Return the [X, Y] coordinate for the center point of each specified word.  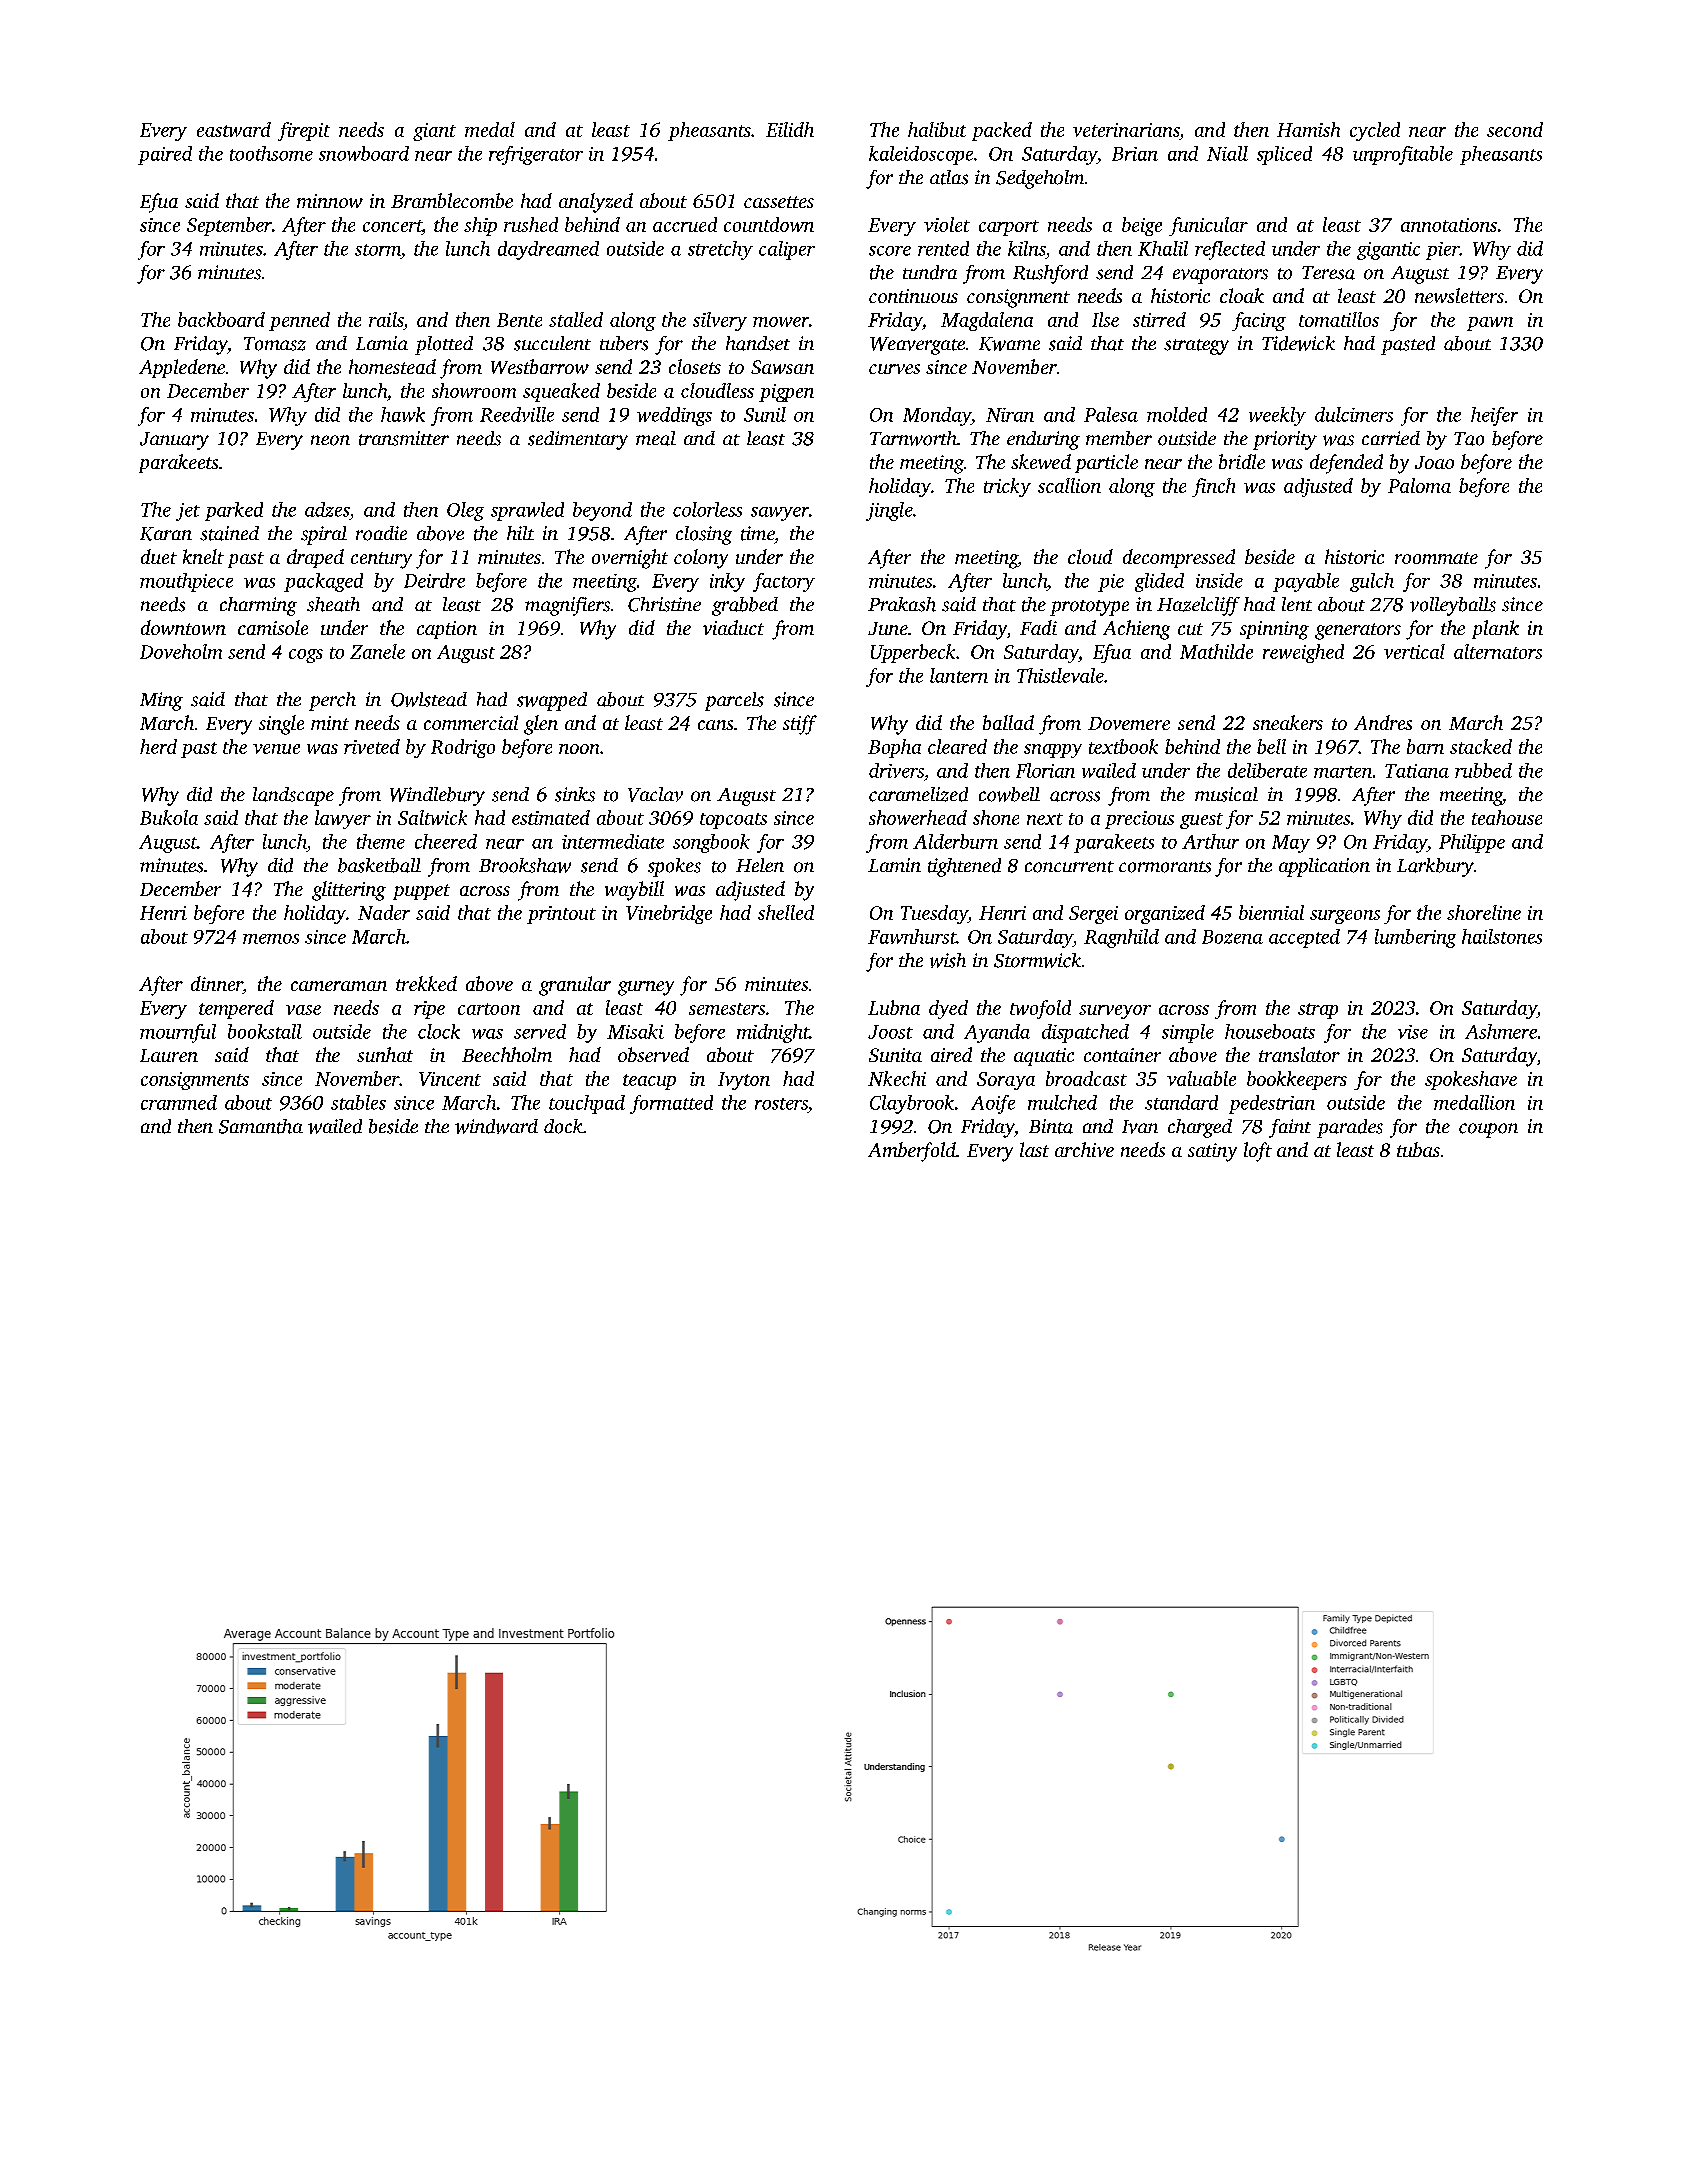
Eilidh [790, 129]
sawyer [780, 514]
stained [229, 533]
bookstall [265, 1031]
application [1324, 867]
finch [1213, 487]
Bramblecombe [452, 200]
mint [330, 723]
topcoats [733, 821]
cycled [1375, 131]
